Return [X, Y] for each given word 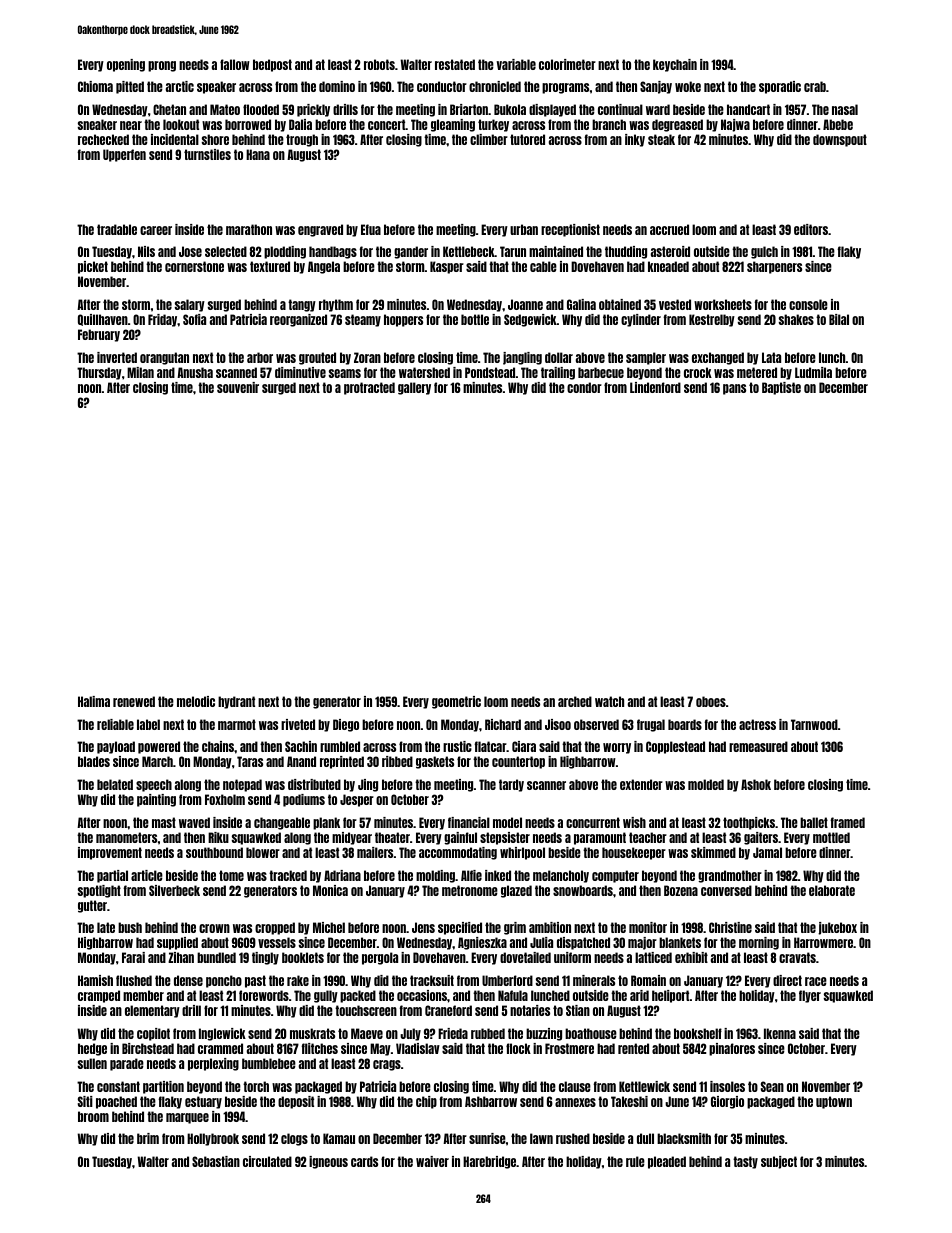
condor [584, 387]
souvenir [238, 387]
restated [455, 64]
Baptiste [781, 388]
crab [815, 86]
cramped [99, 996]
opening [126, 65]
